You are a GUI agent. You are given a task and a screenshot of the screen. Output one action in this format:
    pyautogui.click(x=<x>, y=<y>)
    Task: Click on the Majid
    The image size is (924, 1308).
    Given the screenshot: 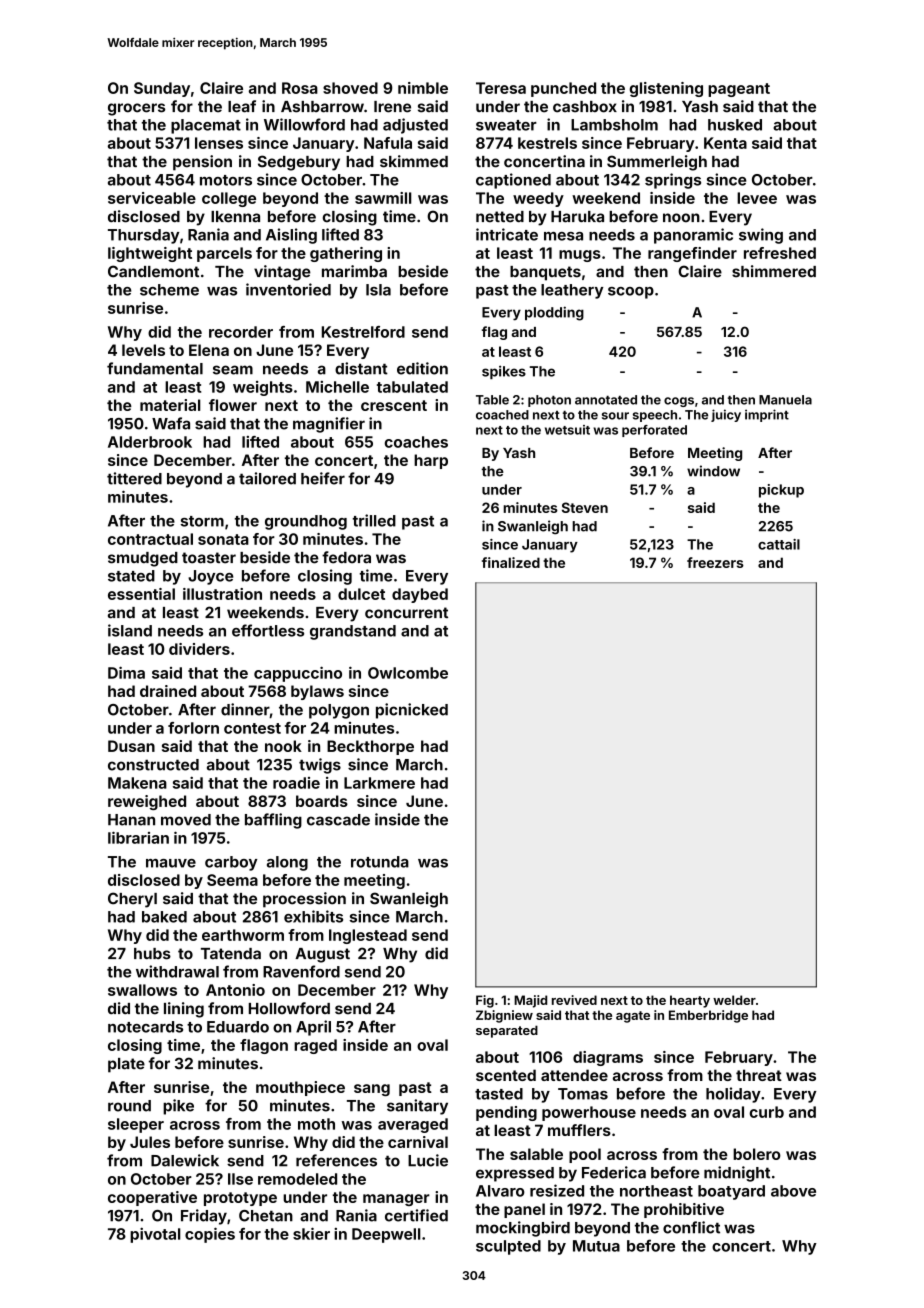 What is the action you would take?
    pyautogui.click(x=530, y=1001)
